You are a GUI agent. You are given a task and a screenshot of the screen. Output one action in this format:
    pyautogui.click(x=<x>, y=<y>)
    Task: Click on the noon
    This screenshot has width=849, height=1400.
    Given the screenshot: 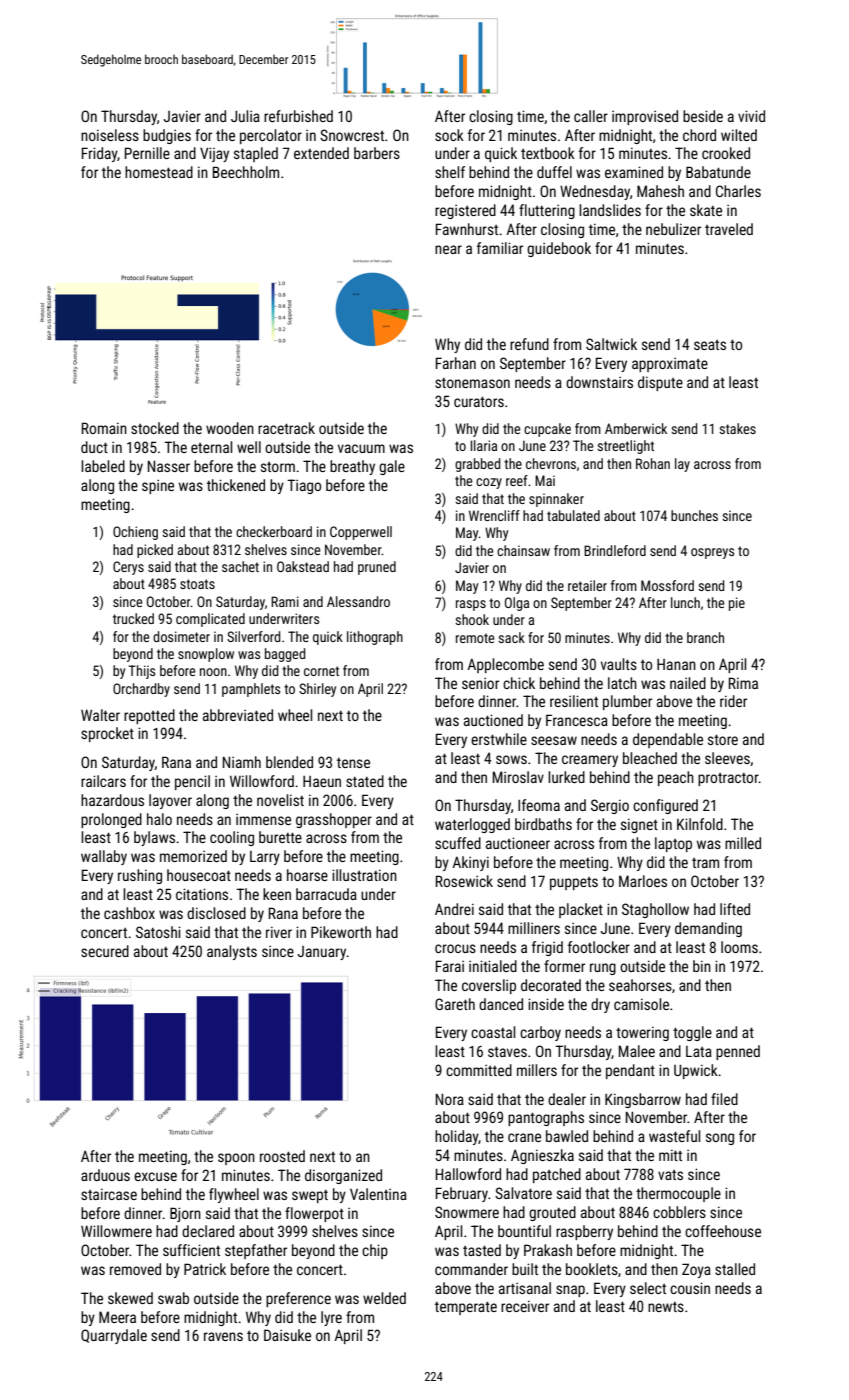 What is the action you would take?
    pyautogui.click(x=213, y=672)
